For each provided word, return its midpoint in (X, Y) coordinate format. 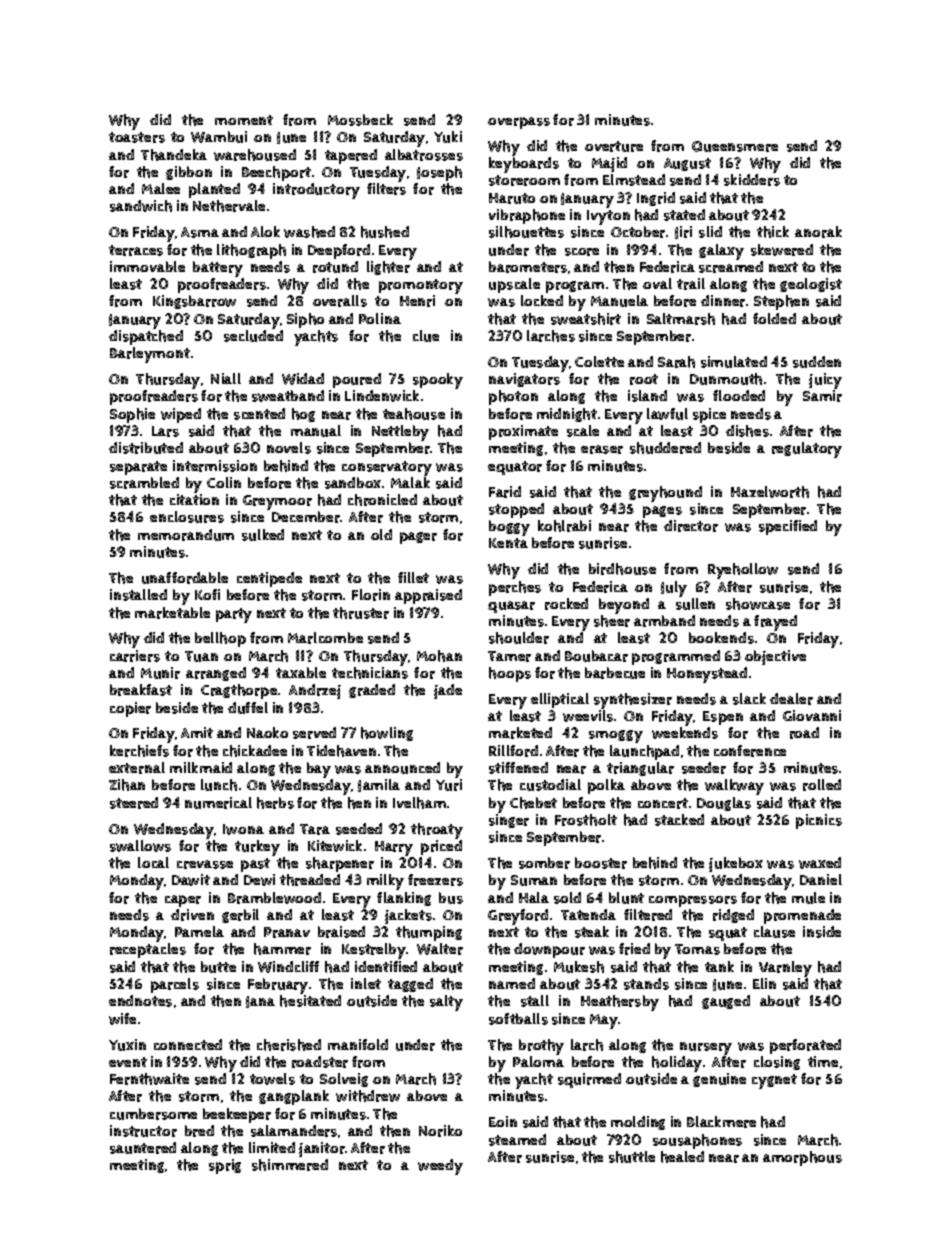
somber (544, 863)
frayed (775, 623)
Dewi (259, 880)
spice (709, 415)
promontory (421, 286)
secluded (253, 336)
